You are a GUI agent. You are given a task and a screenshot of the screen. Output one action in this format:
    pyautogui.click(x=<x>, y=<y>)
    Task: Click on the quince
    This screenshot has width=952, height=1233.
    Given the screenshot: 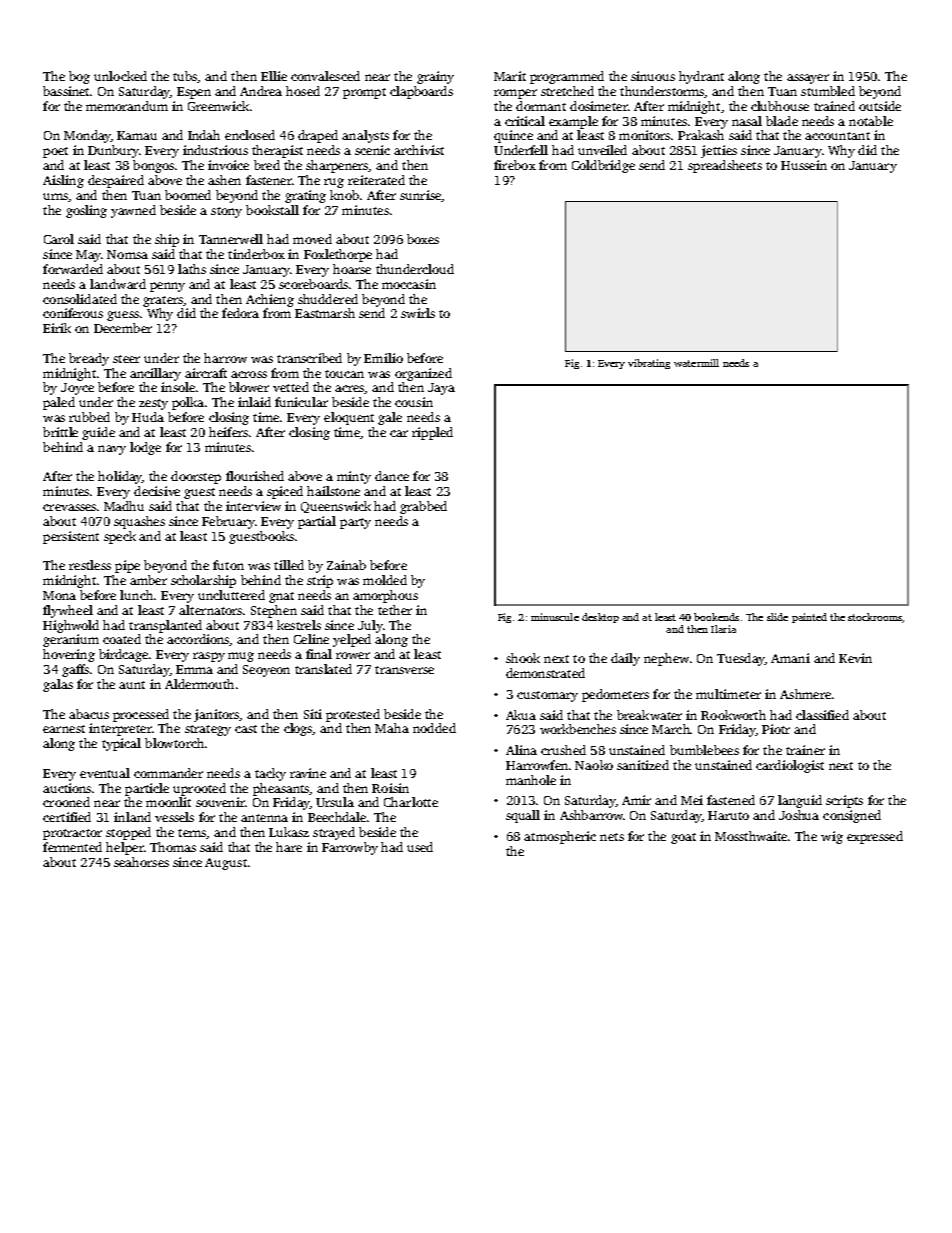 What is the action you would take?
    pyautogui.click(x=513, y=136)
